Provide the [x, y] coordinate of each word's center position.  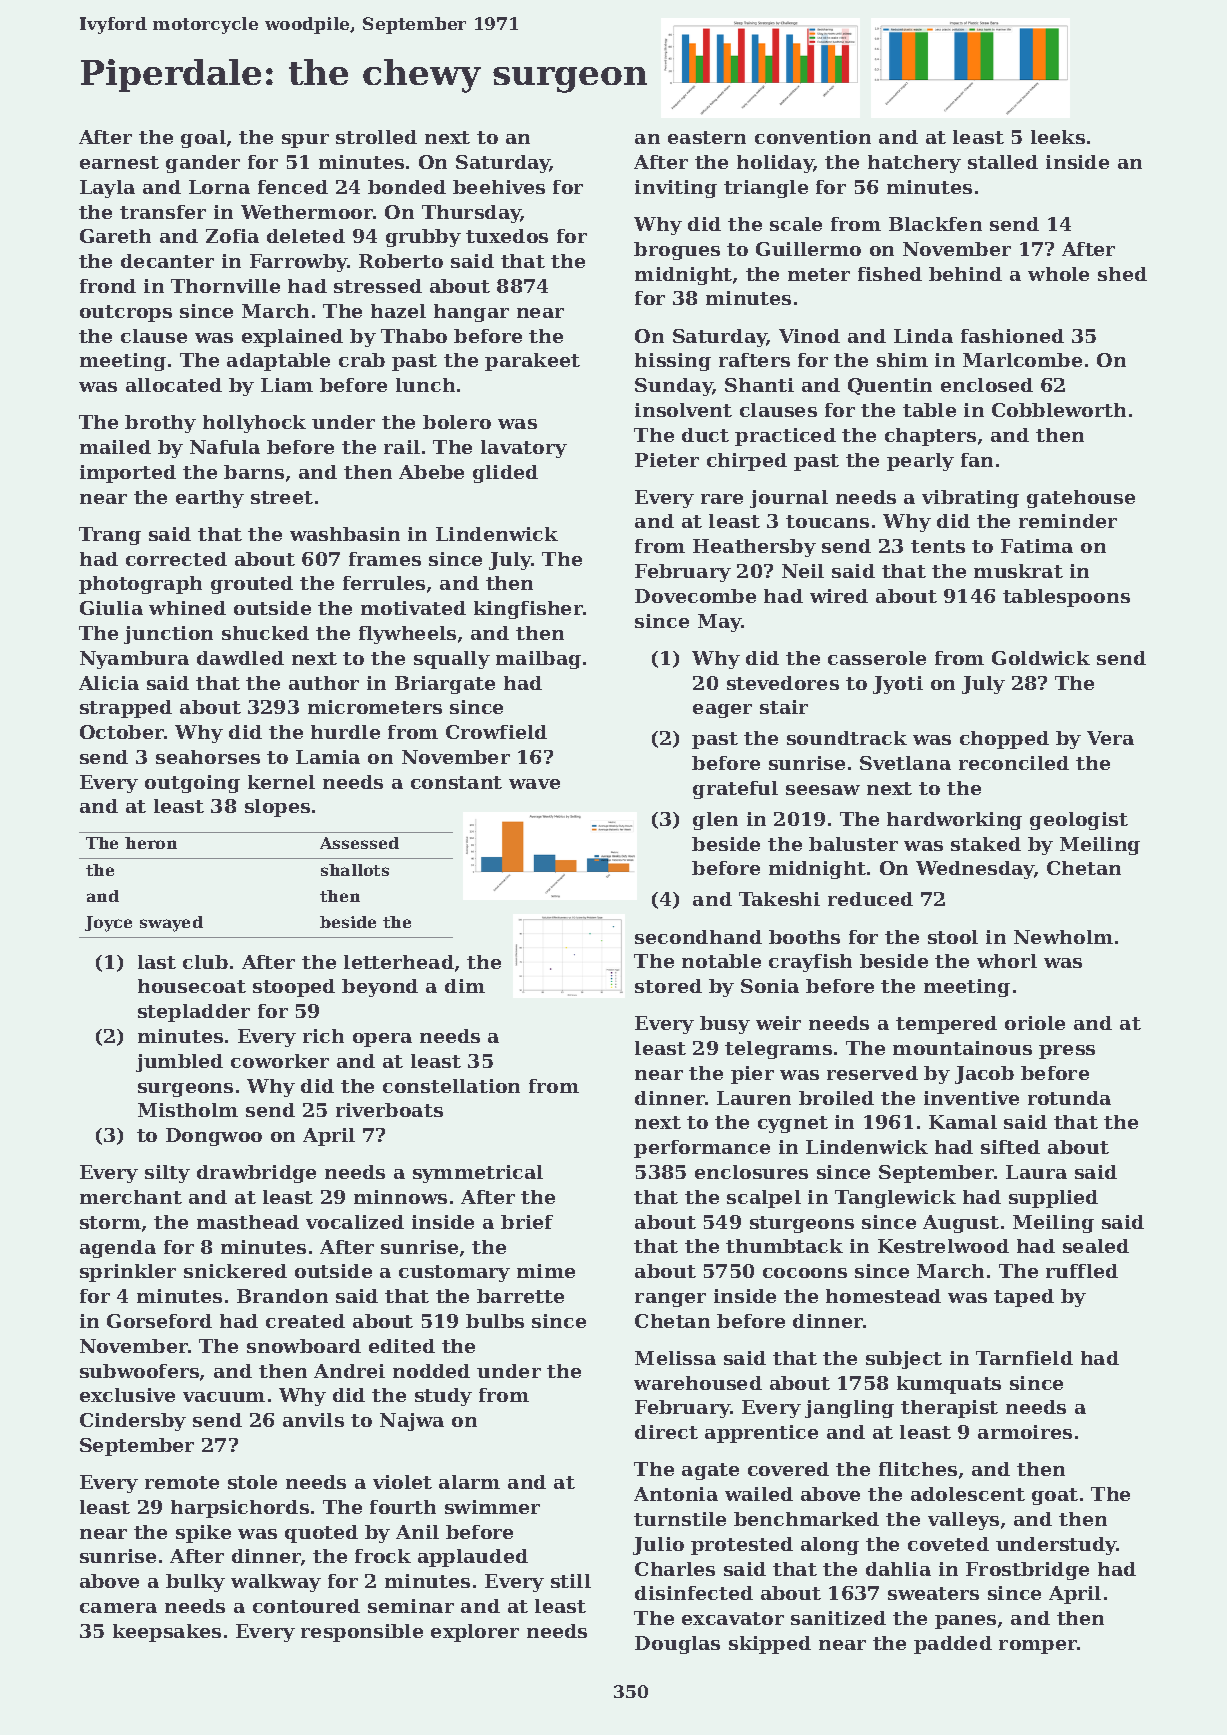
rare [722, 499]
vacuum [224, 1397]
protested [742, 1546]
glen [715, 821]
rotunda [1069, 1098]
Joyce [108, 924]
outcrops [126, 313]
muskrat [1018, 571]
